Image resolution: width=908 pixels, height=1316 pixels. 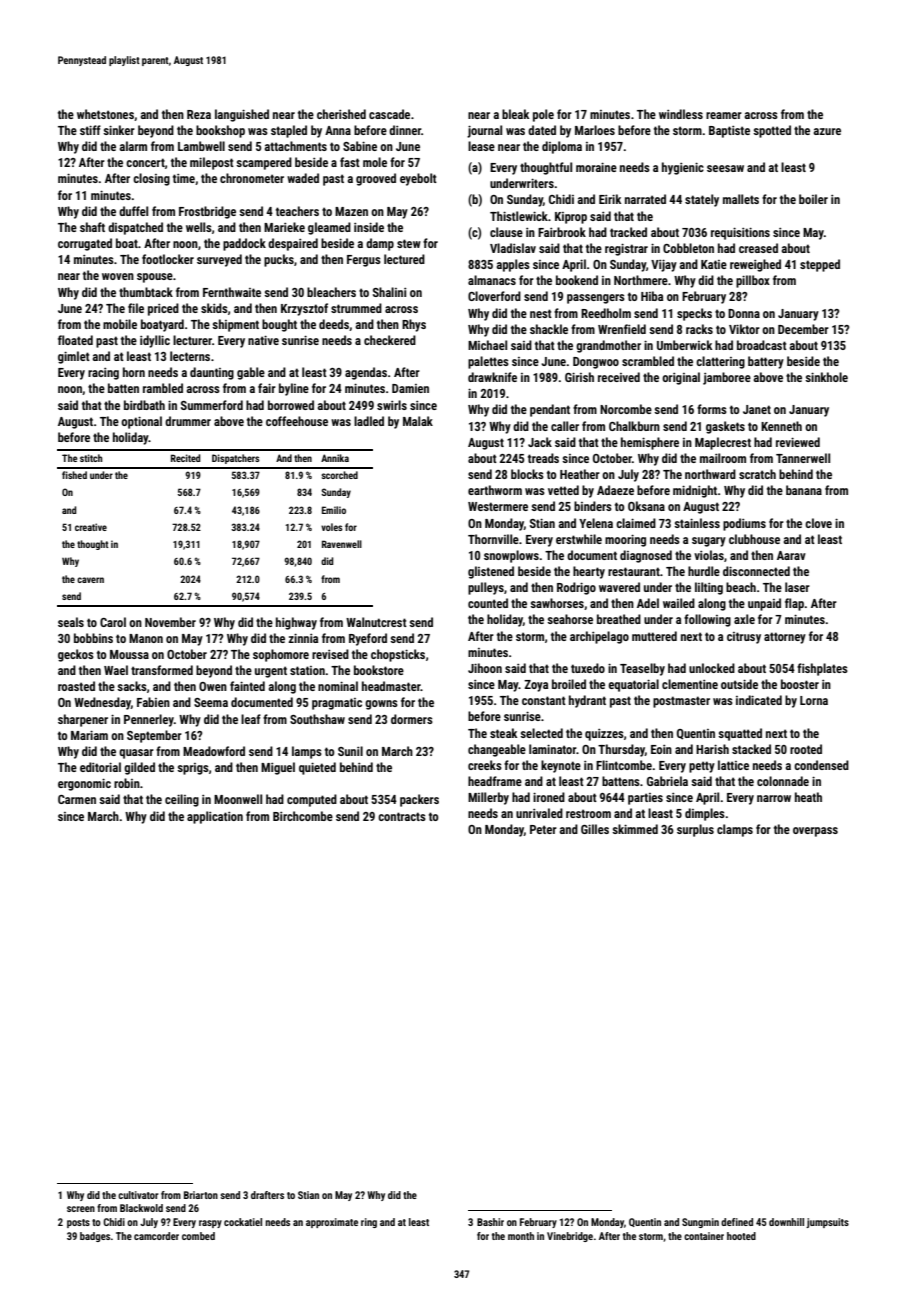 What do you see at coordinates (490, 1222) in the screenshot?
I see `Bashir` at bounding box center [490, 1222].
